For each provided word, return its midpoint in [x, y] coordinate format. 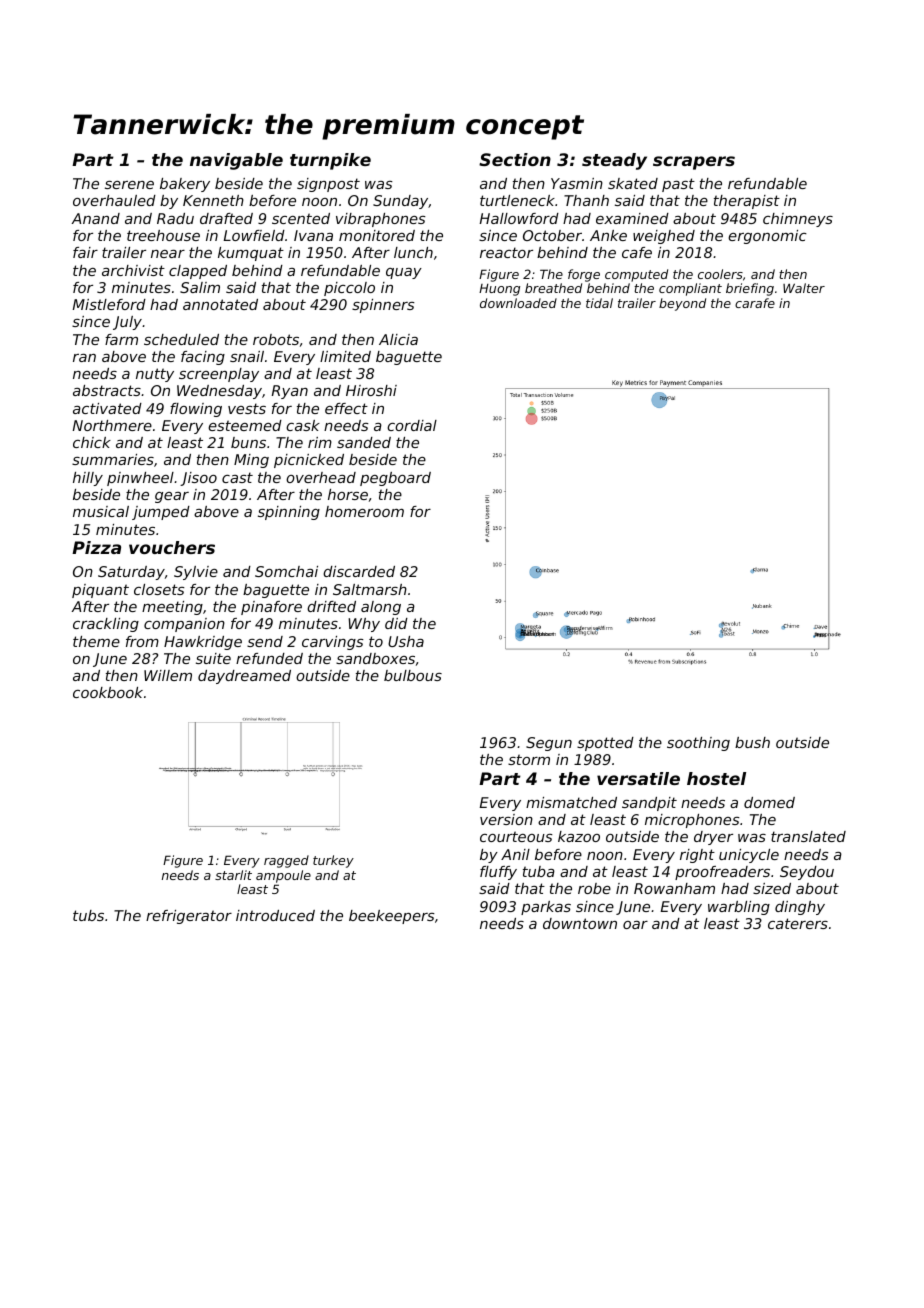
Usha [406, 641]
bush [752, 742]
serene [129, 185]
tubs [88, 915]
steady [614, 161]
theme [96, 641]
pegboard [395, 479]
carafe [755, 303]
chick [92, 442]
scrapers [694, 163]
